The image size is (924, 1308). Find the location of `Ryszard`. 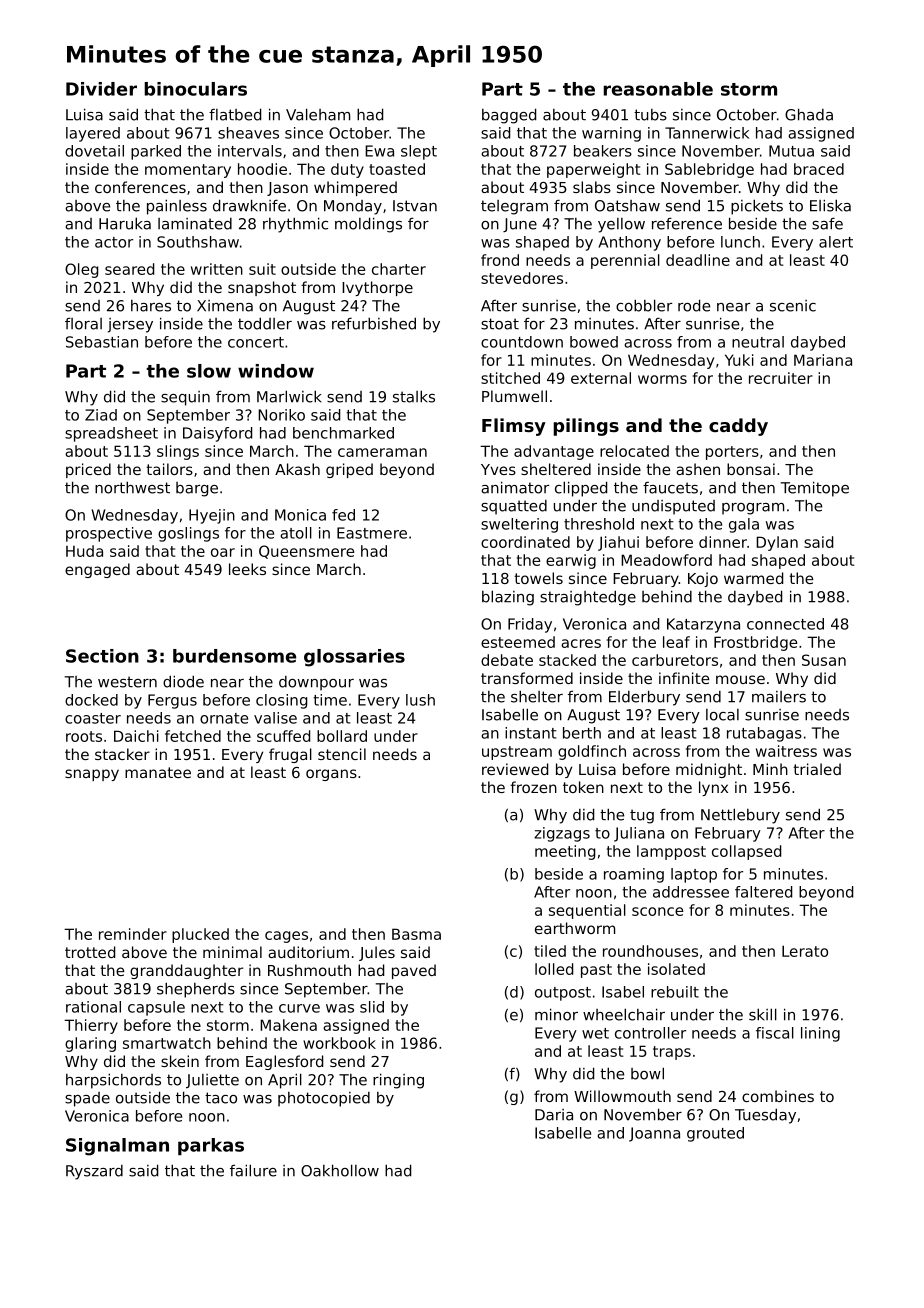

Ryszard is located at coordinates (94, 1172).
